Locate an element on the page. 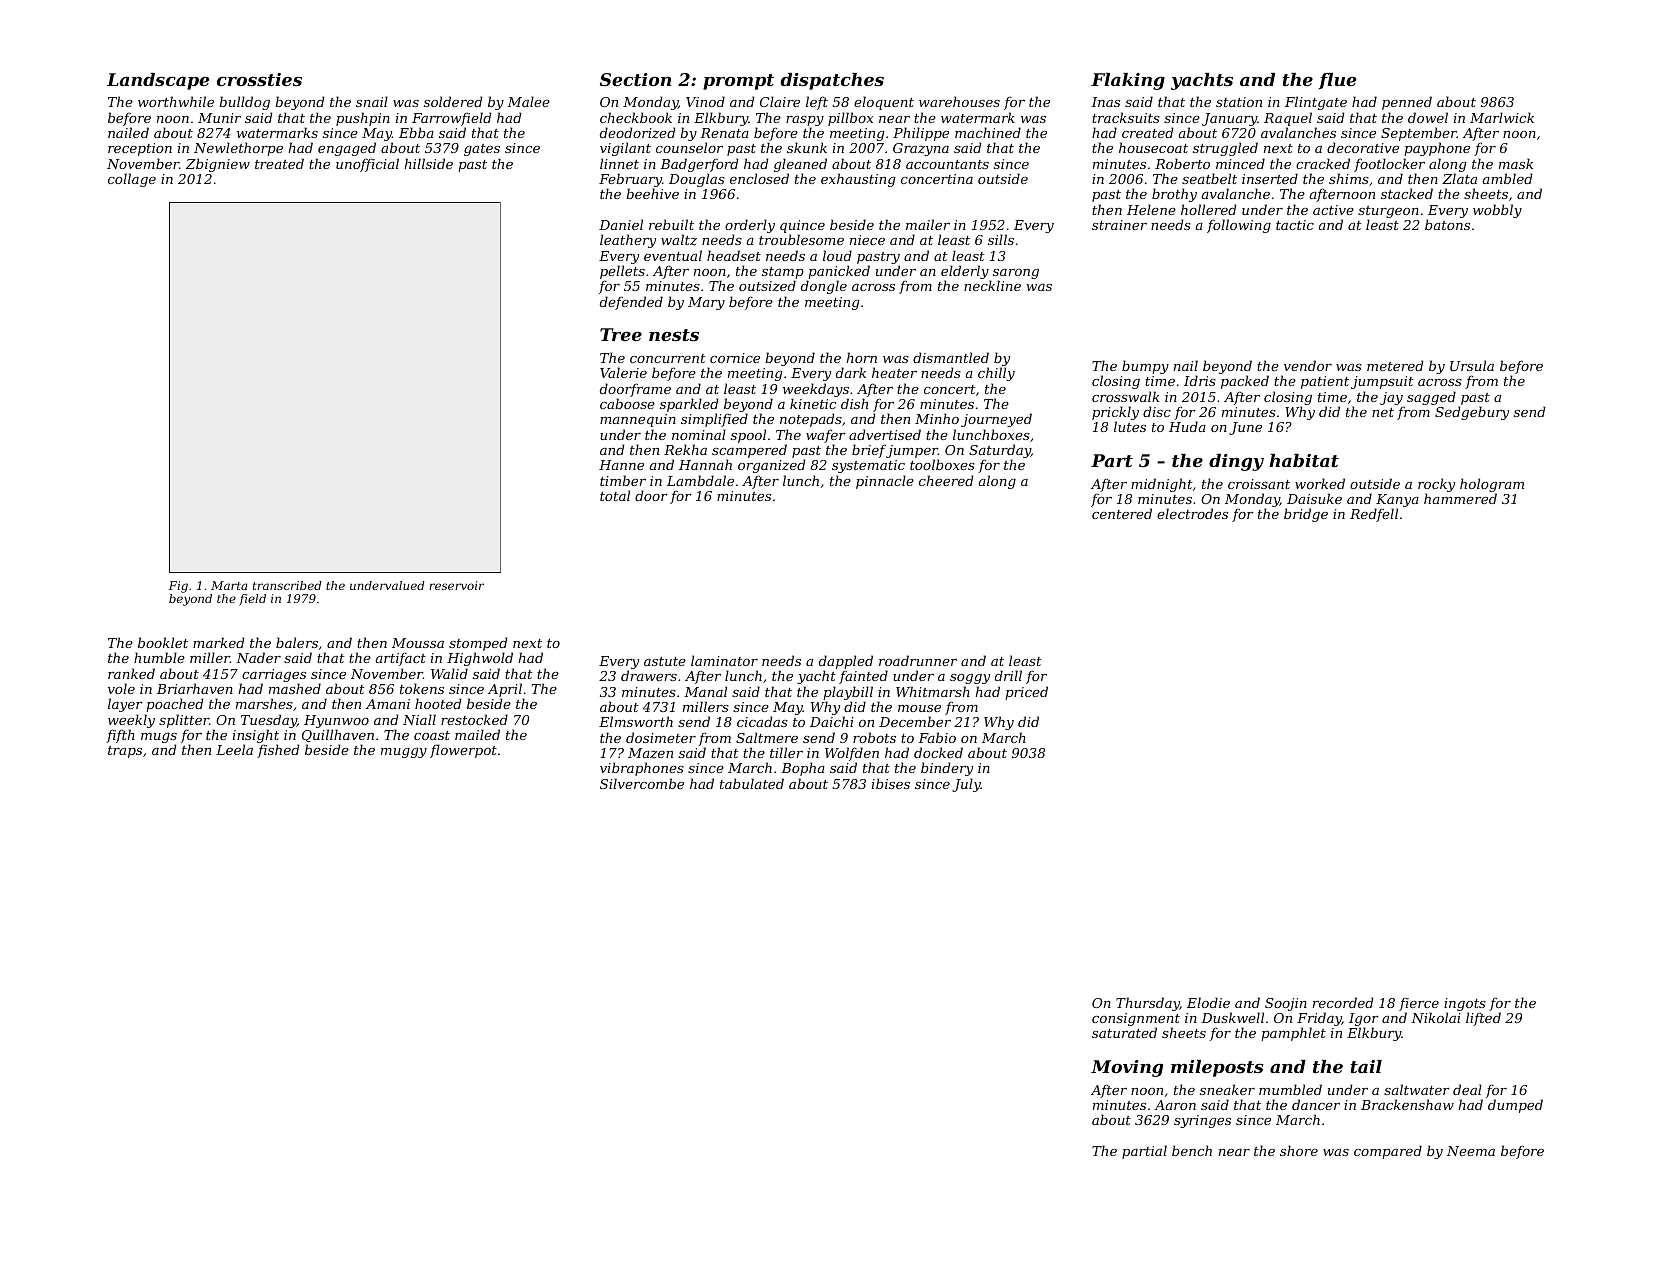  Munir is located at coordinates (219, 118).
